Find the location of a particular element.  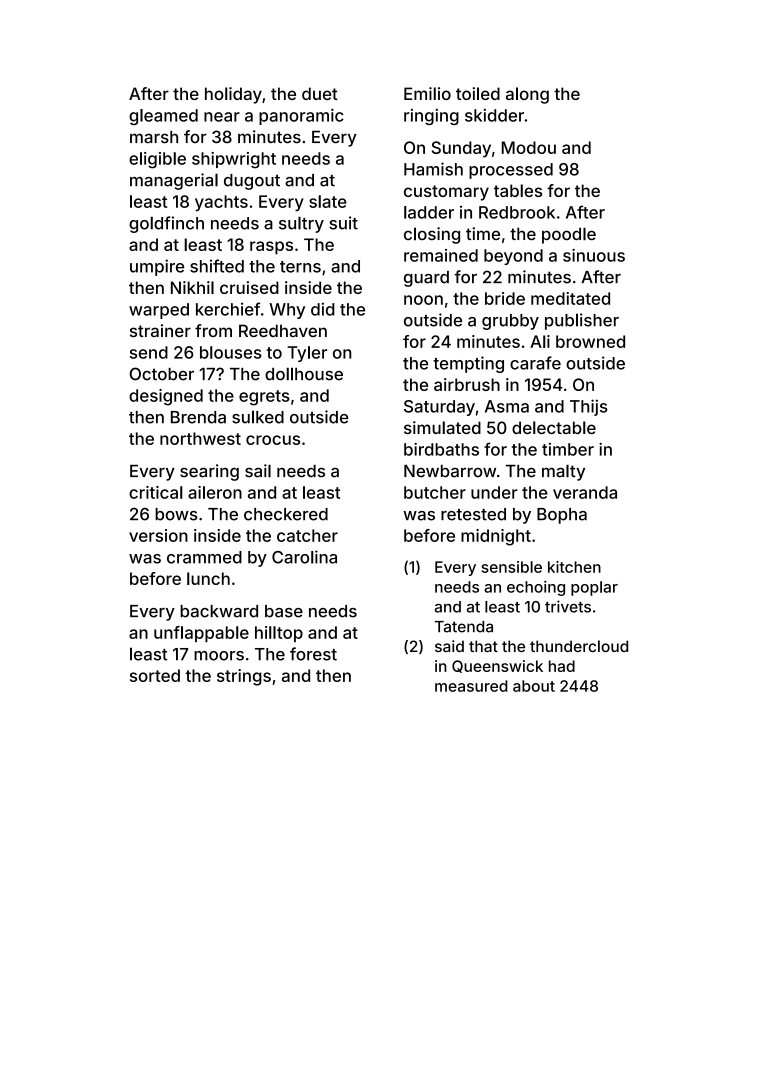

shifted is located at coordinates (217, 266).
